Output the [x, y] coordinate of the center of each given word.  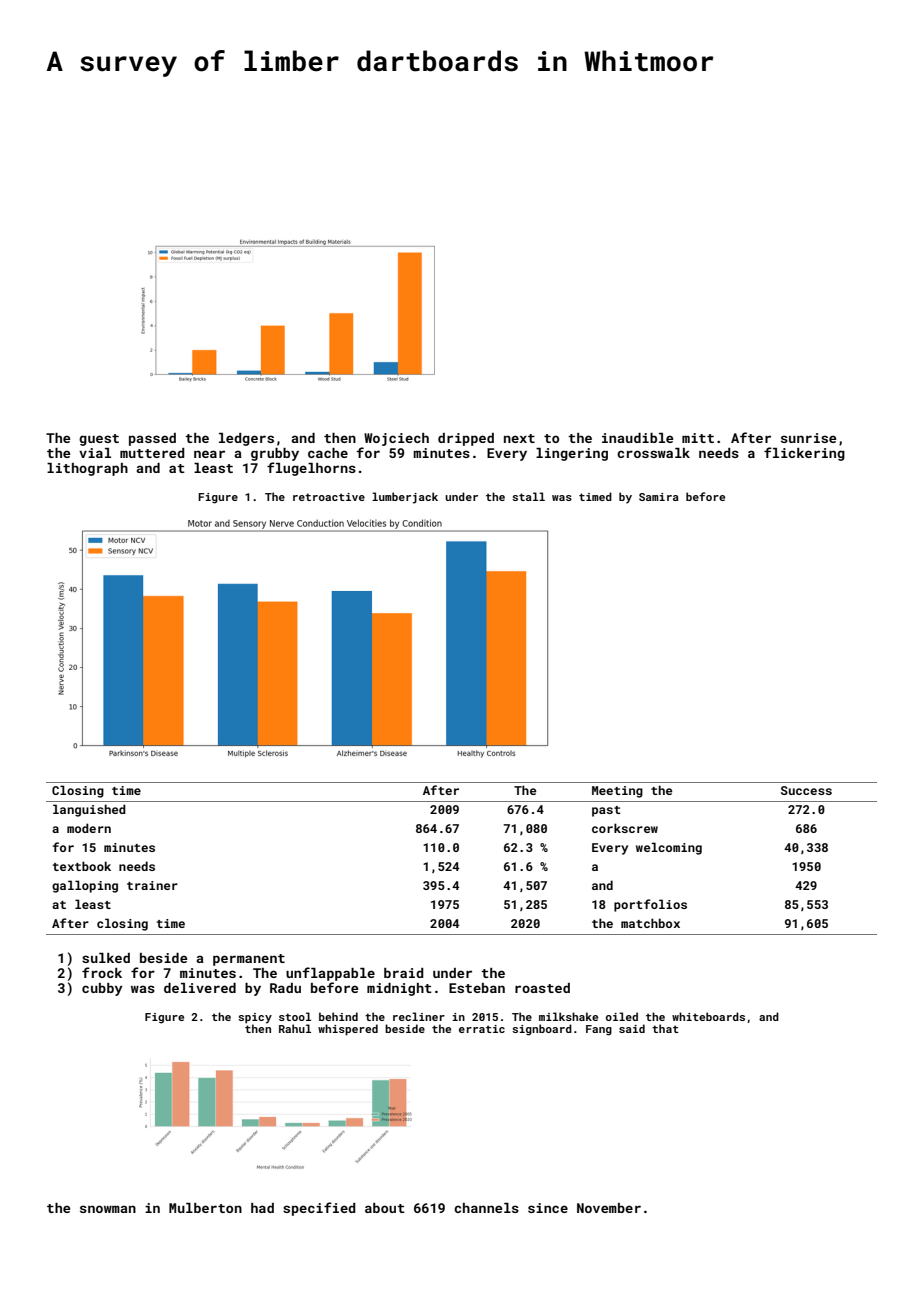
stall [528, 496]
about [385, 1208]
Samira [659, 497]
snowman [108, 1209]
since [548, 1208]
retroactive [329, 497]
